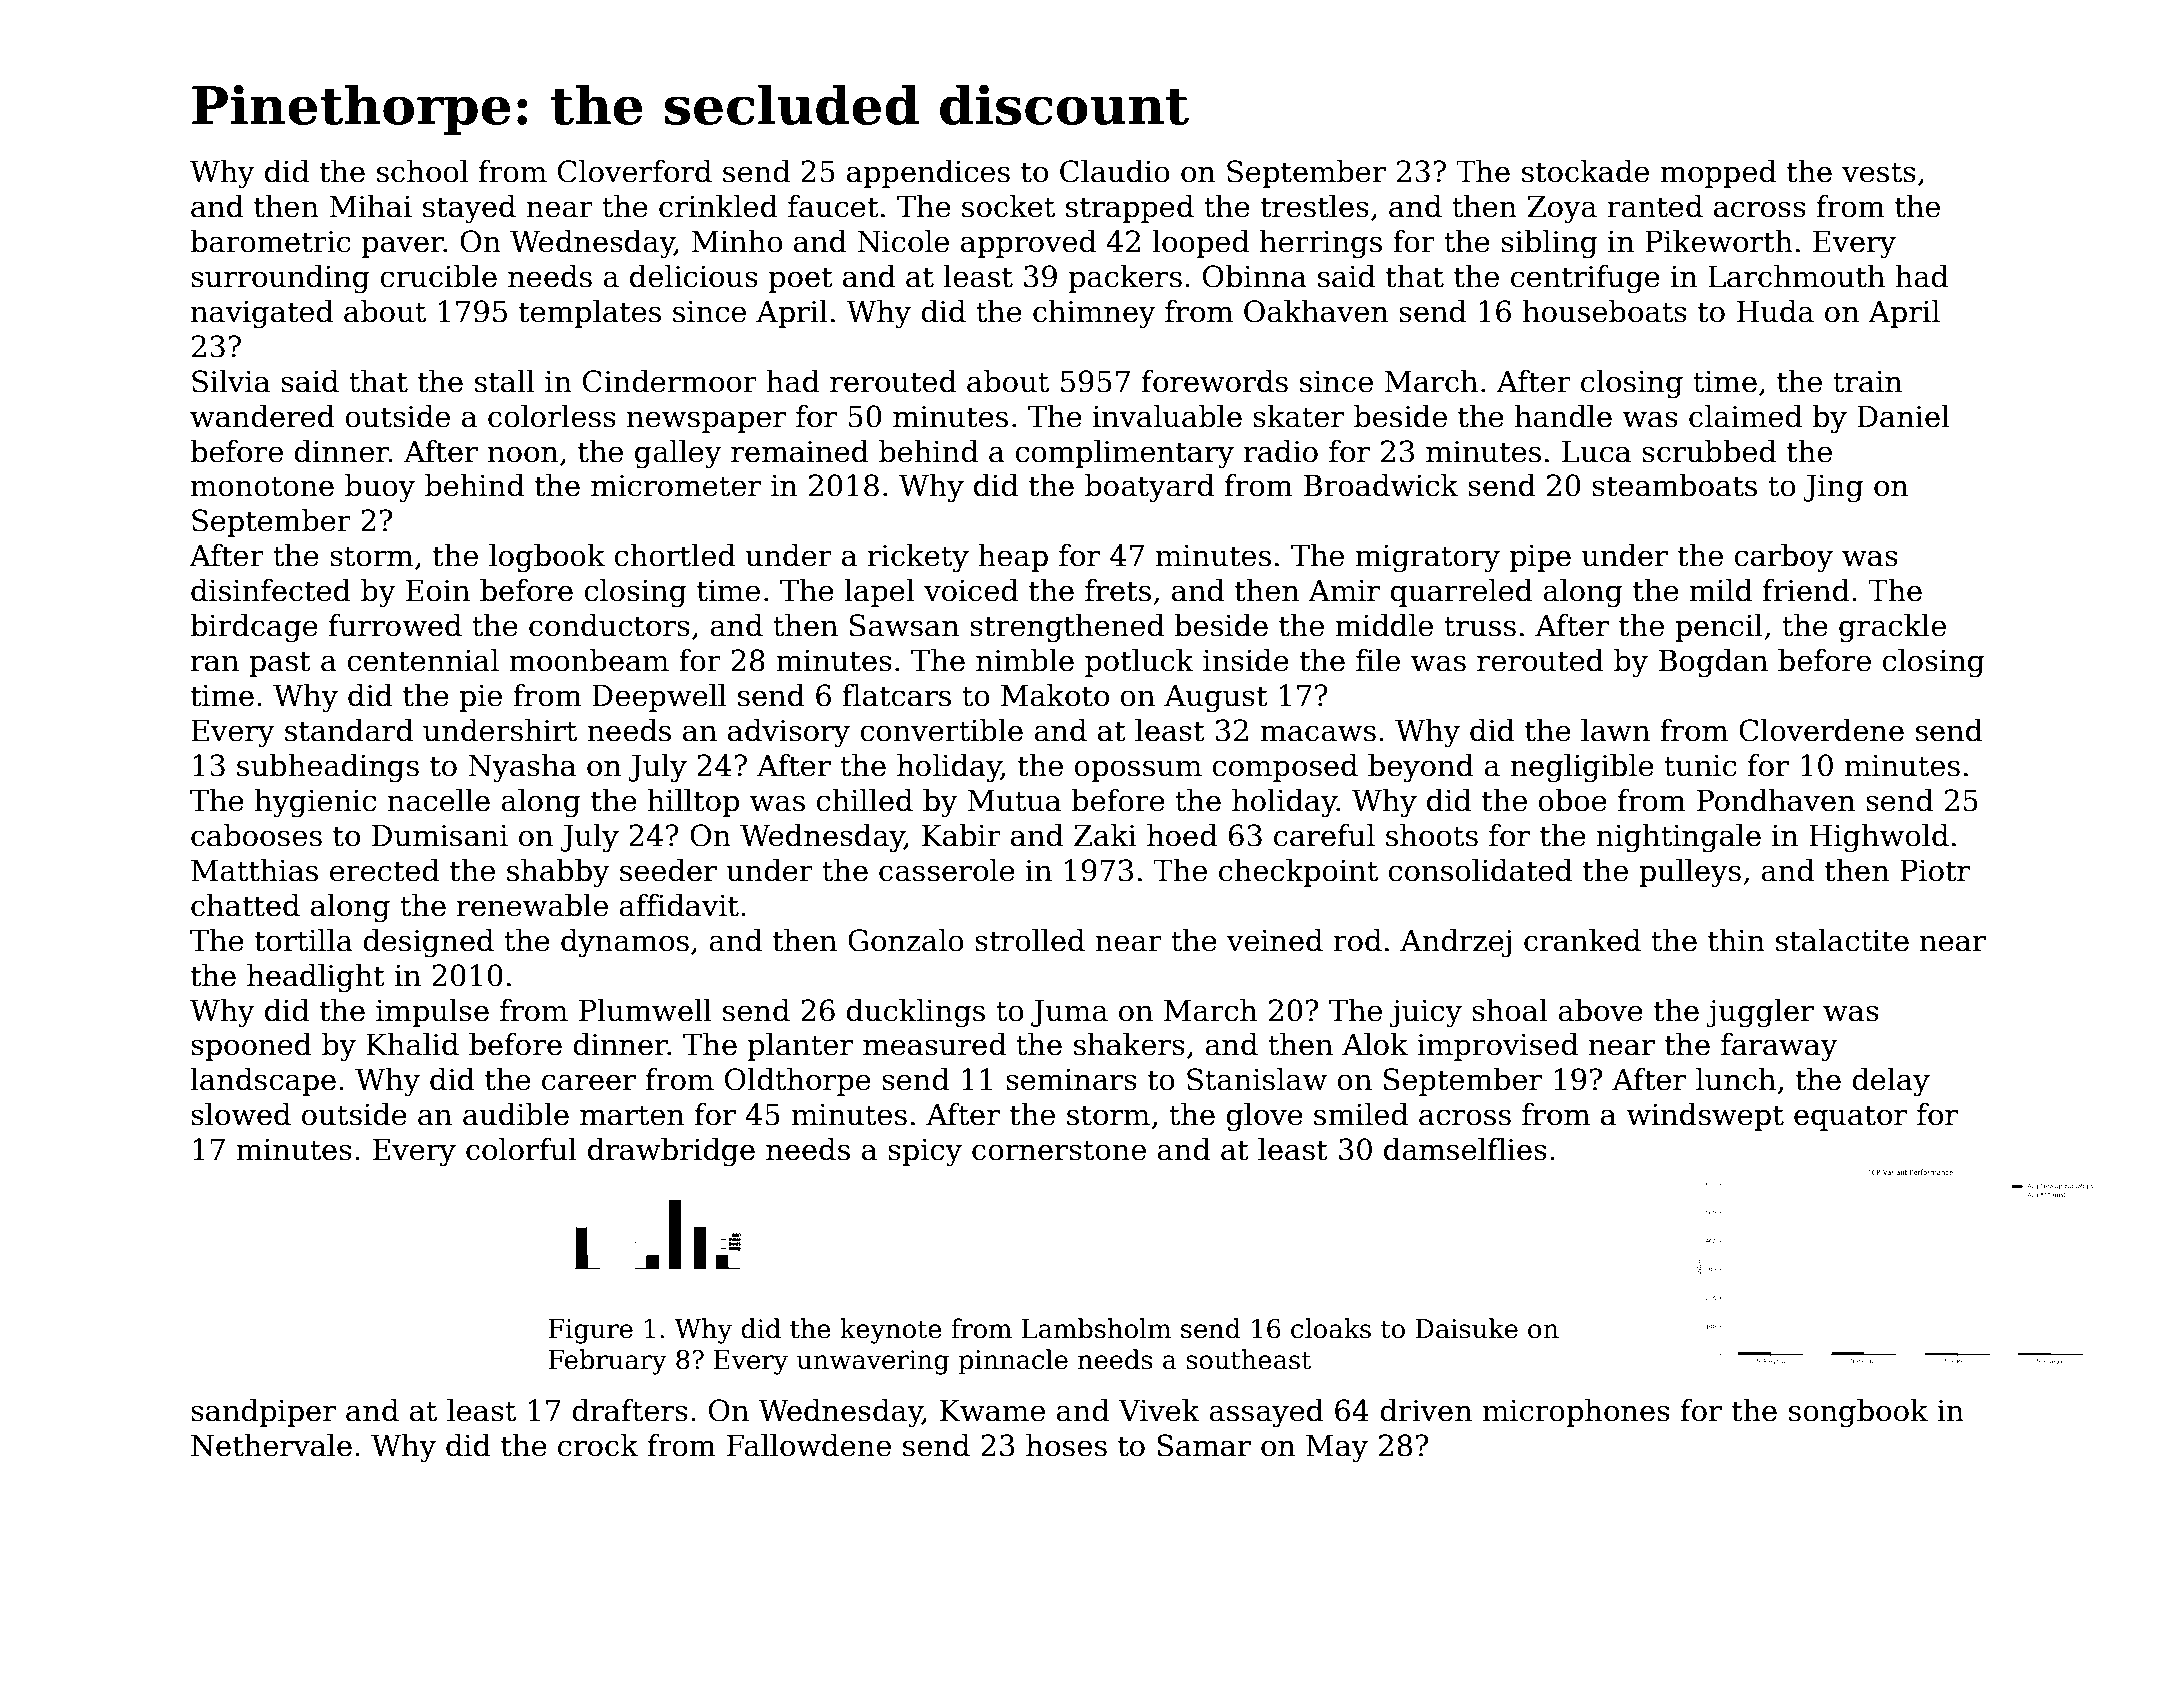 Image resolution: width=2178 pixels, height=1683 pixels. I want to click on Larchmouth, so click(1796, 276).
